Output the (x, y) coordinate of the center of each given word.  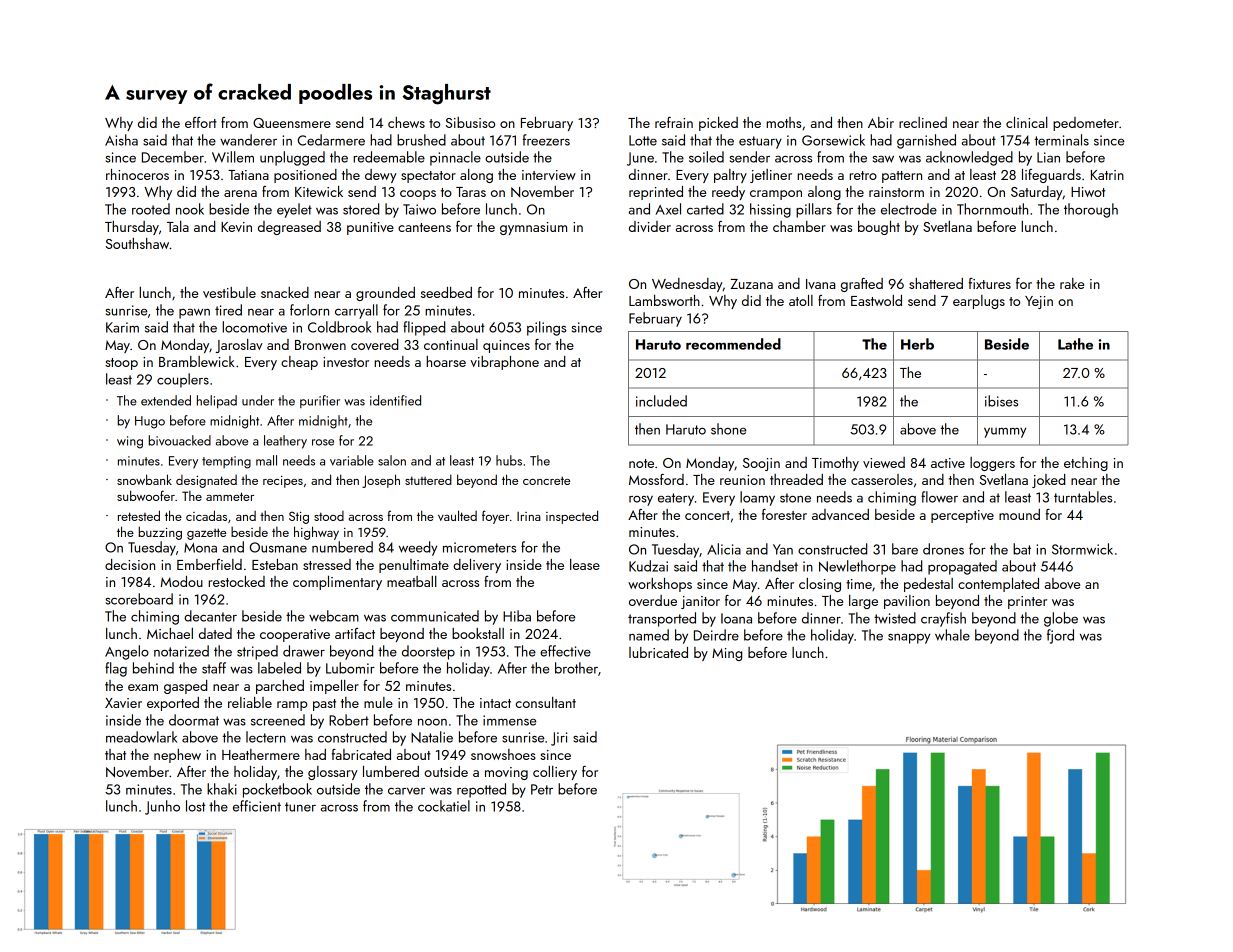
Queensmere (292, 123)
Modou (182, 581)
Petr (542, 789)
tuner (300, 807)
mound (1019, 514)
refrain (674, 122)
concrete (546, 480)
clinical (1027, 122)
